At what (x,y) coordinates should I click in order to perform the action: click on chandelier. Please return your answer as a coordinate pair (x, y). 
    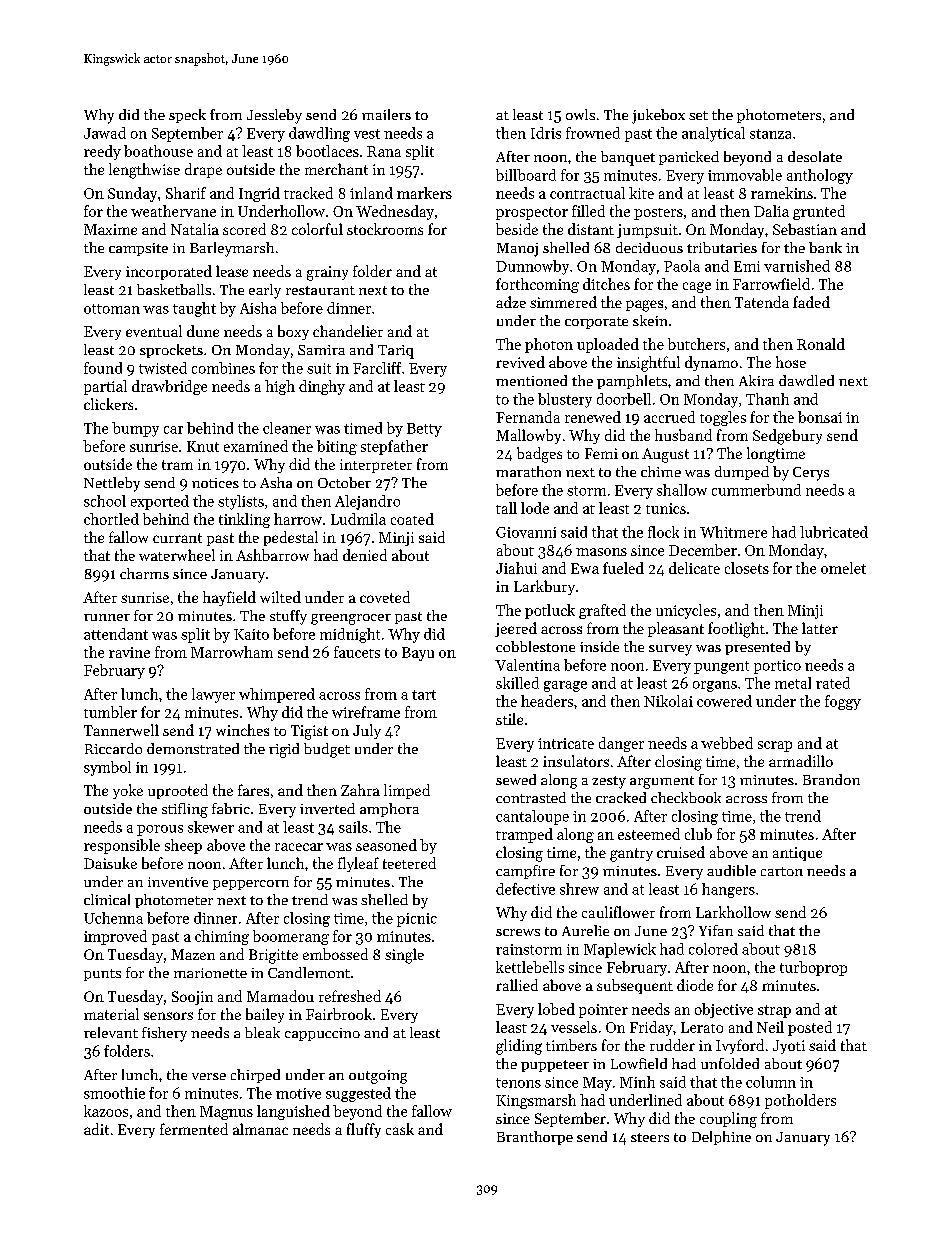
    Looking at the image, I should click on (348, 331).
